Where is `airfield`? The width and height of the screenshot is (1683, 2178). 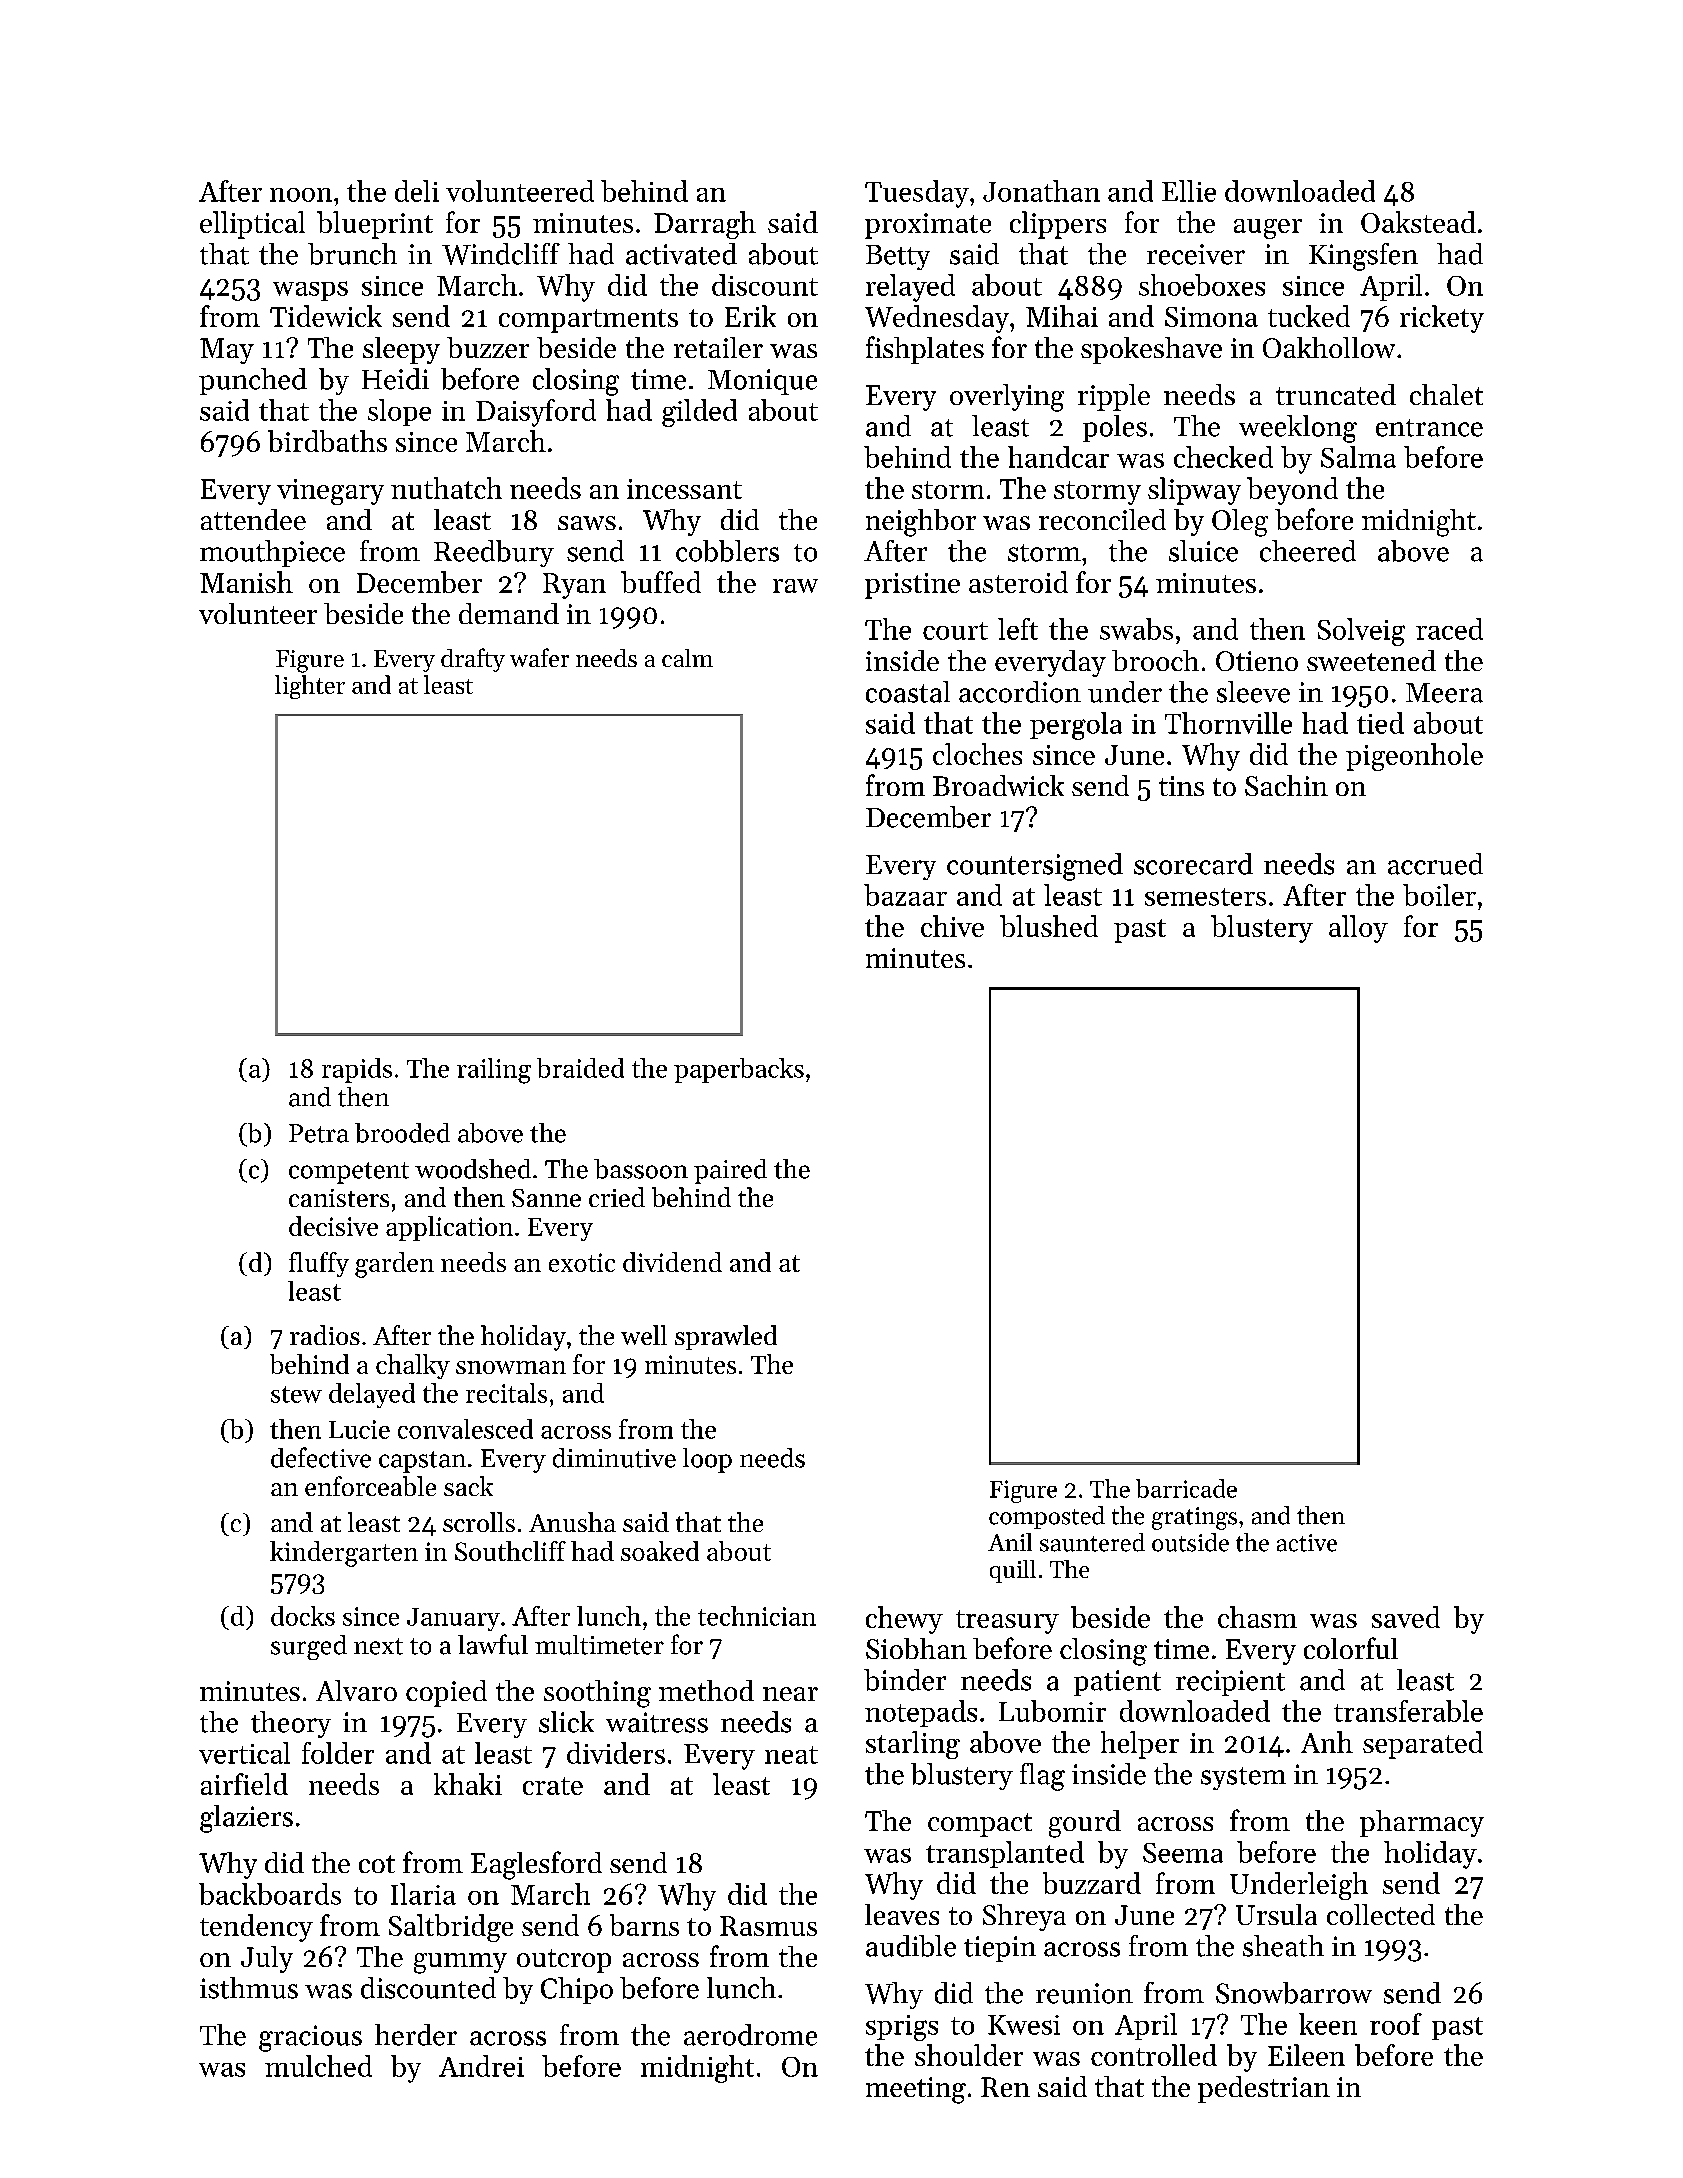
airfield is located at coordinates (244, 1784).
